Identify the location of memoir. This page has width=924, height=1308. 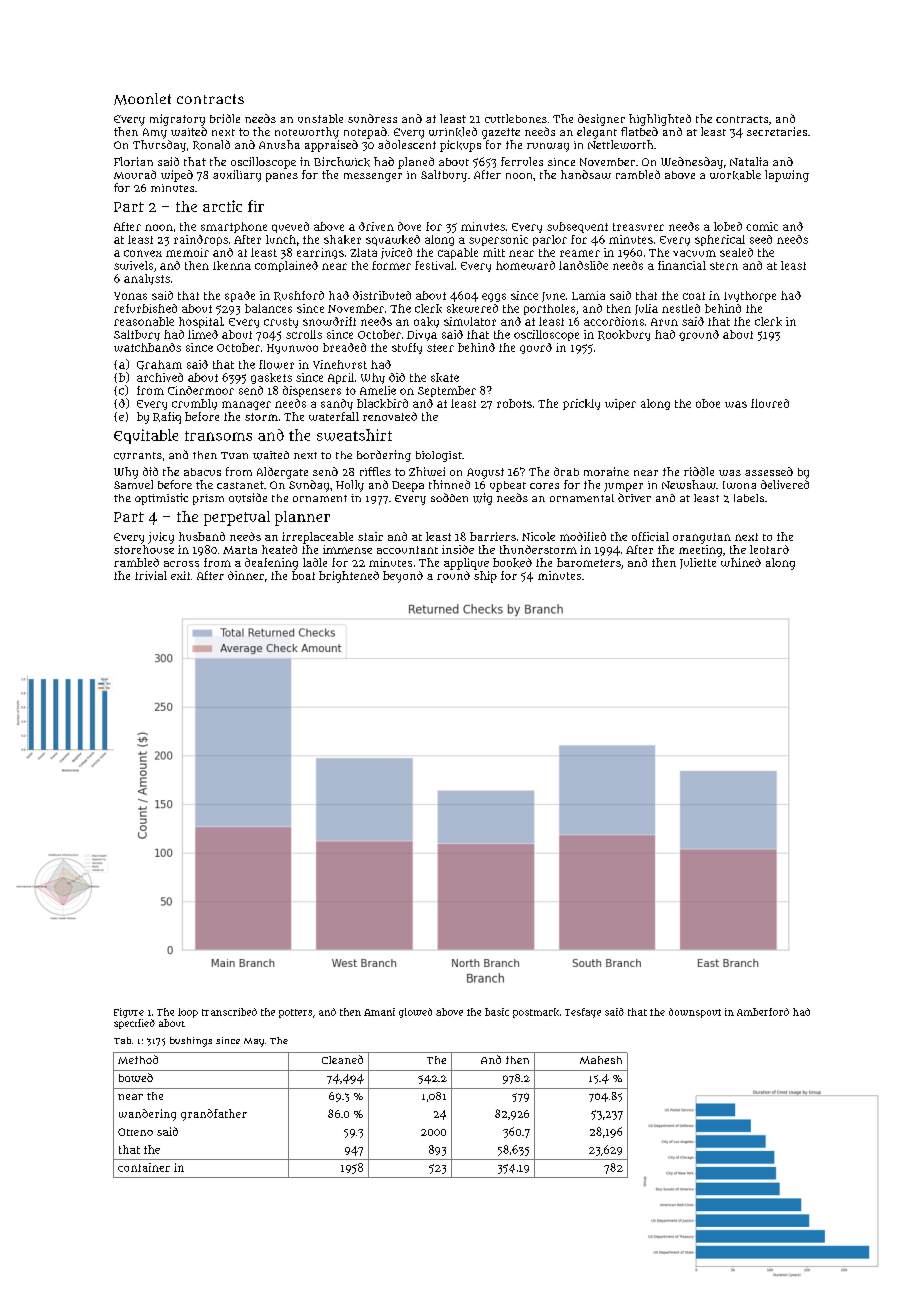
(187, 252).
